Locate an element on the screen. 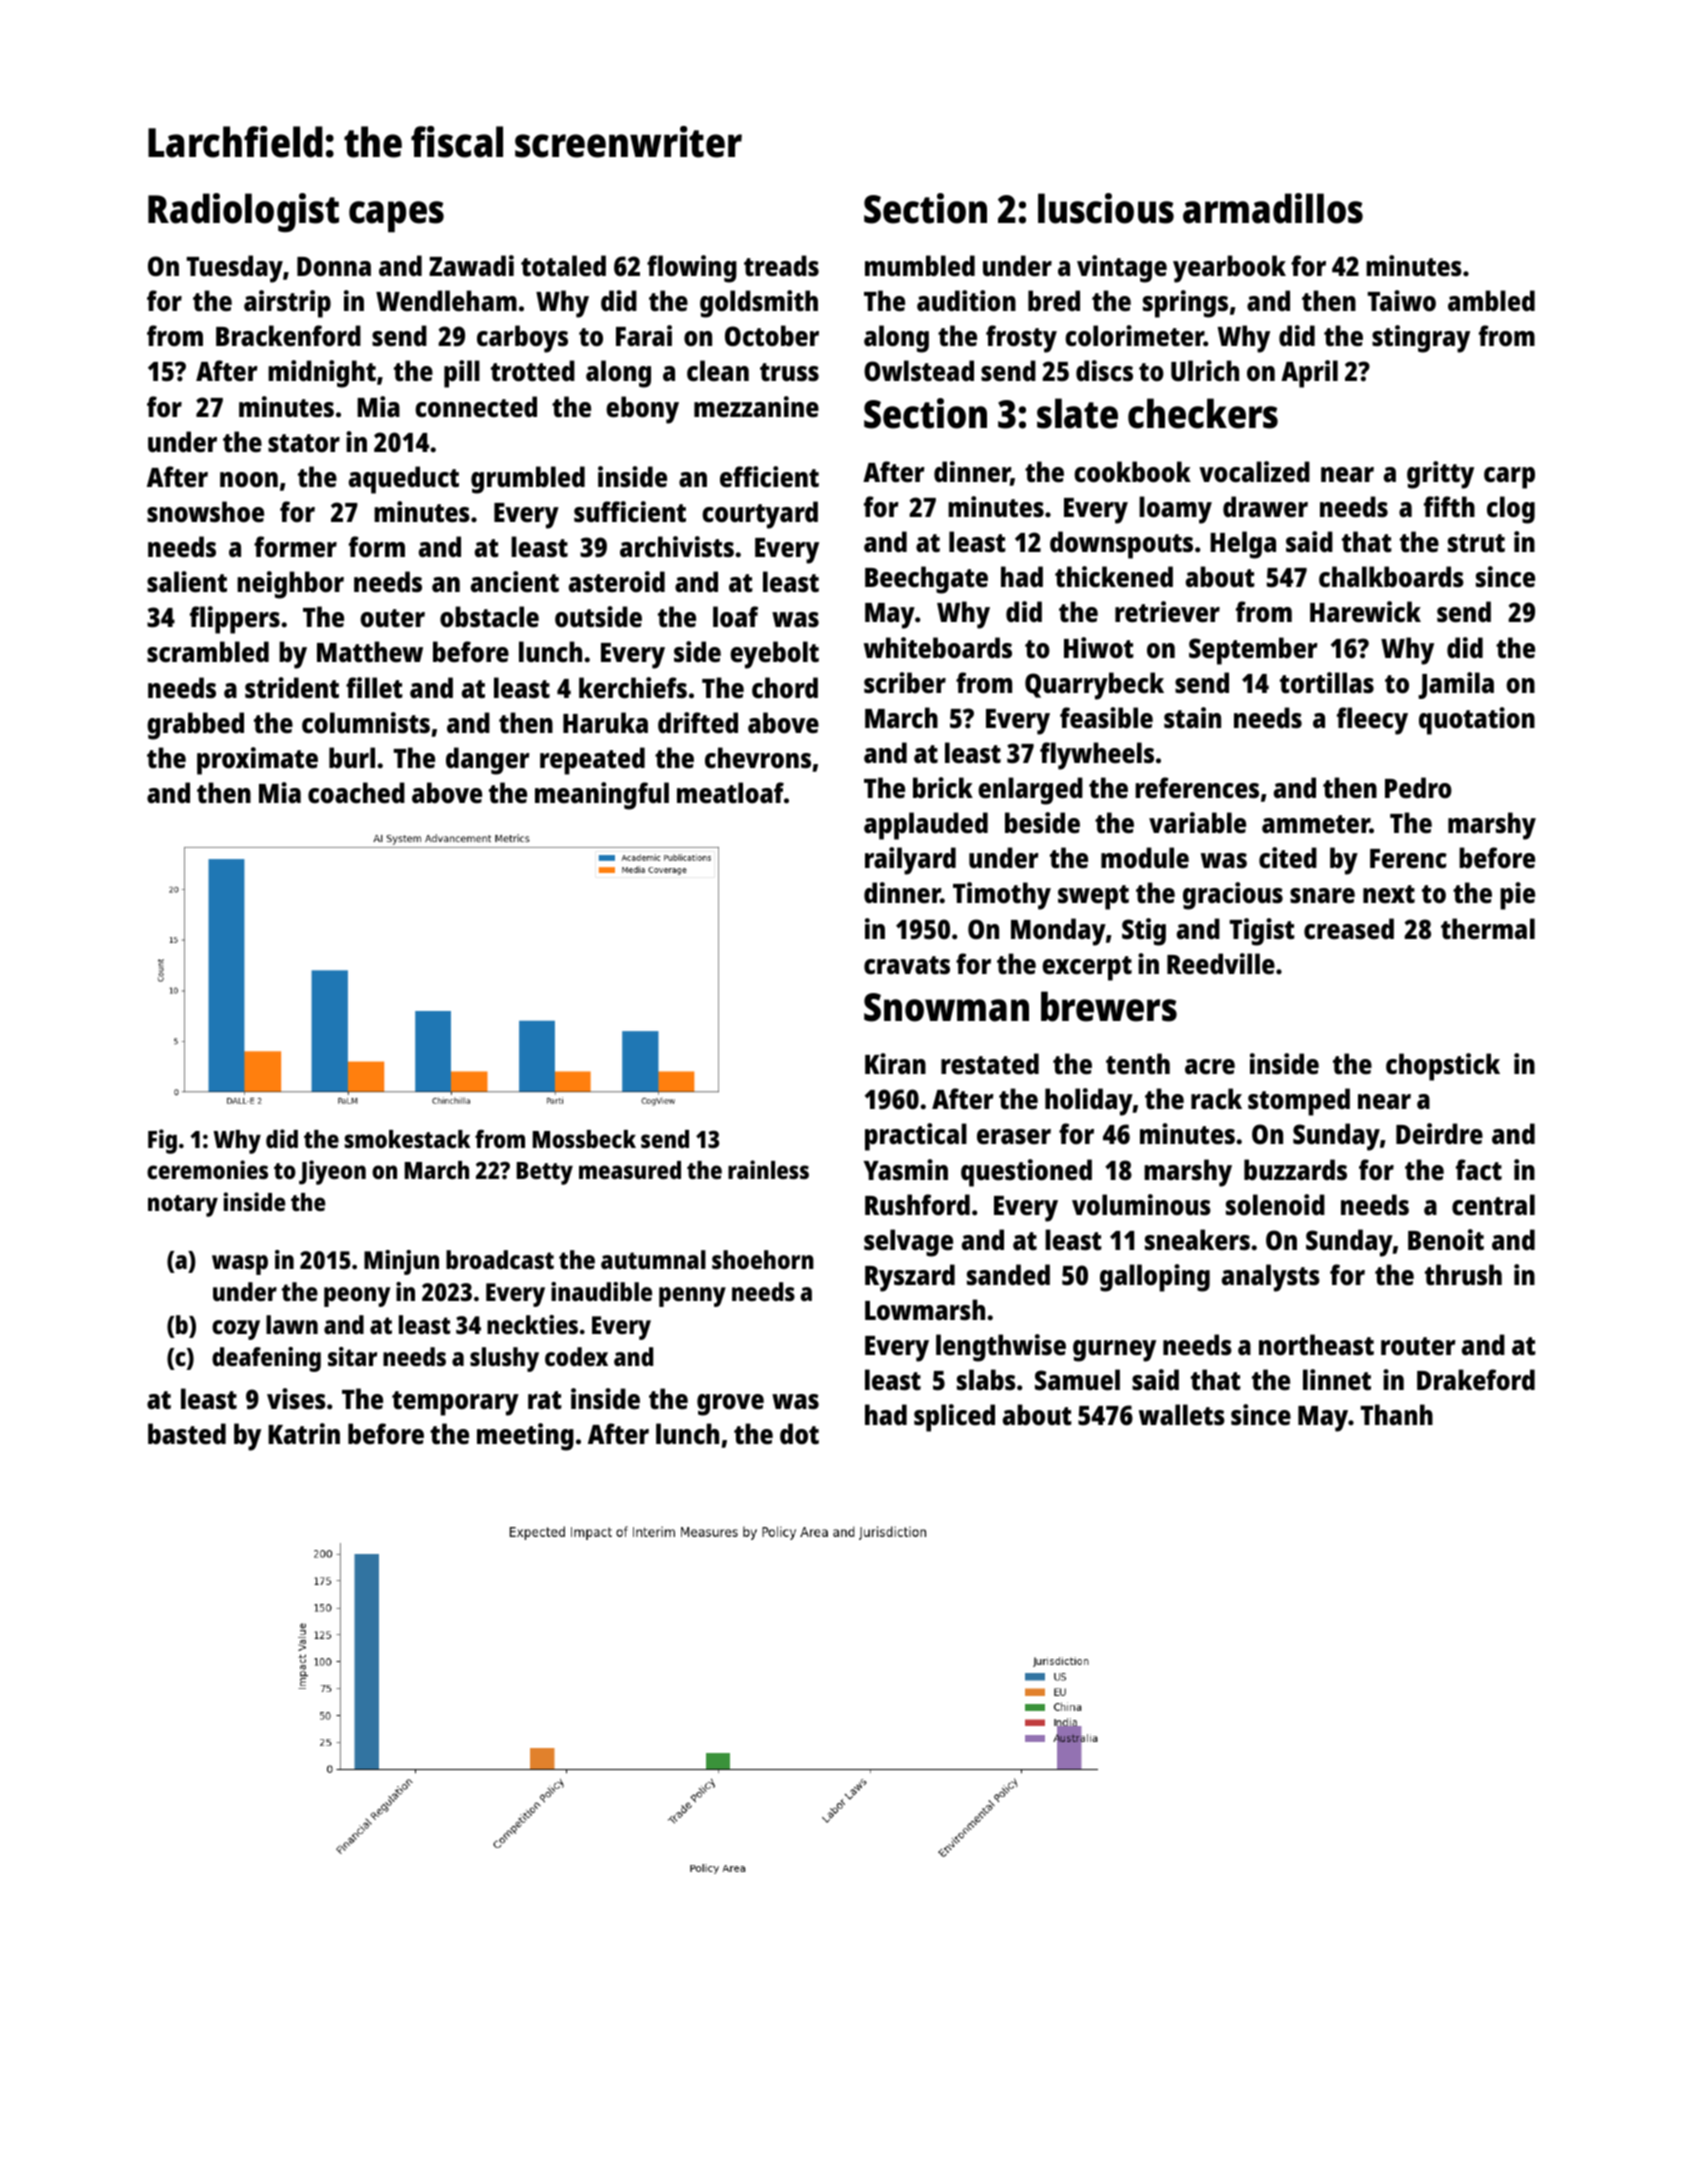 This screenshot has width=1683, height=2178. Radiologist is located at coordinates (243, 212).
